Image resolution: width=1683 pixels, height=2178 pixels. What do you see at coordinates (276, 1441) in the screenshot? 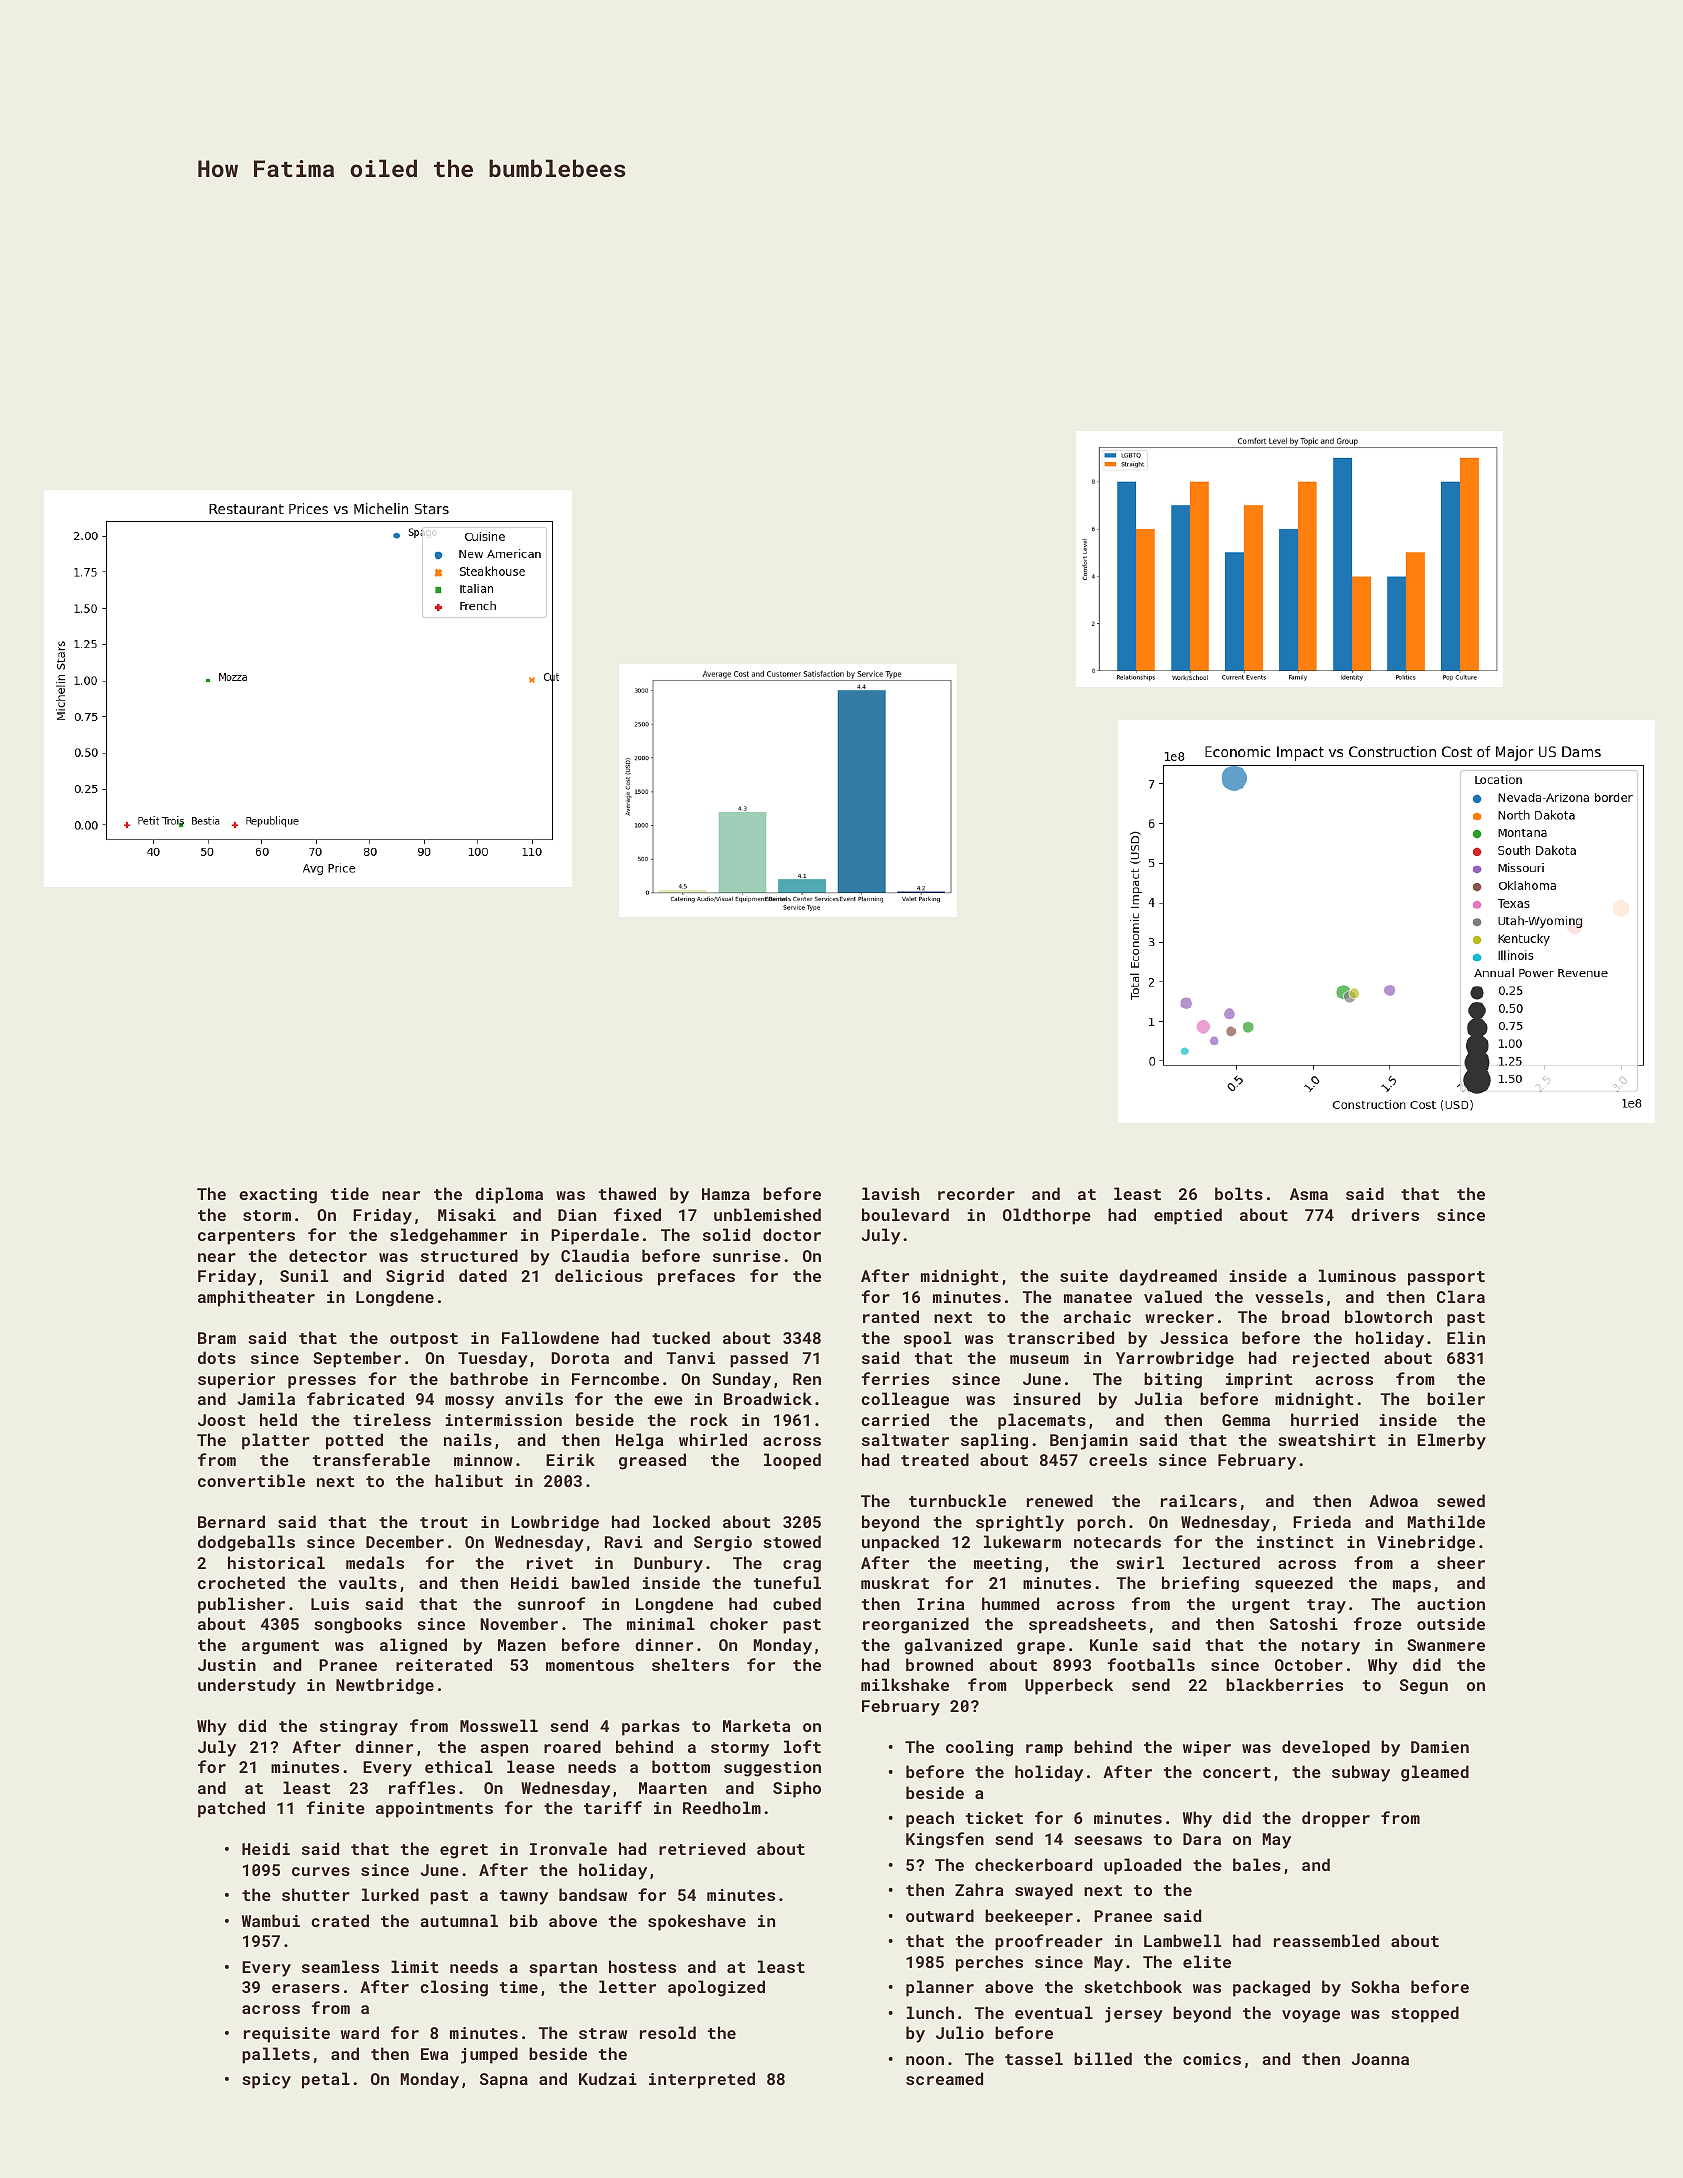
I see `platter` at bounding box center [276, 1441].
